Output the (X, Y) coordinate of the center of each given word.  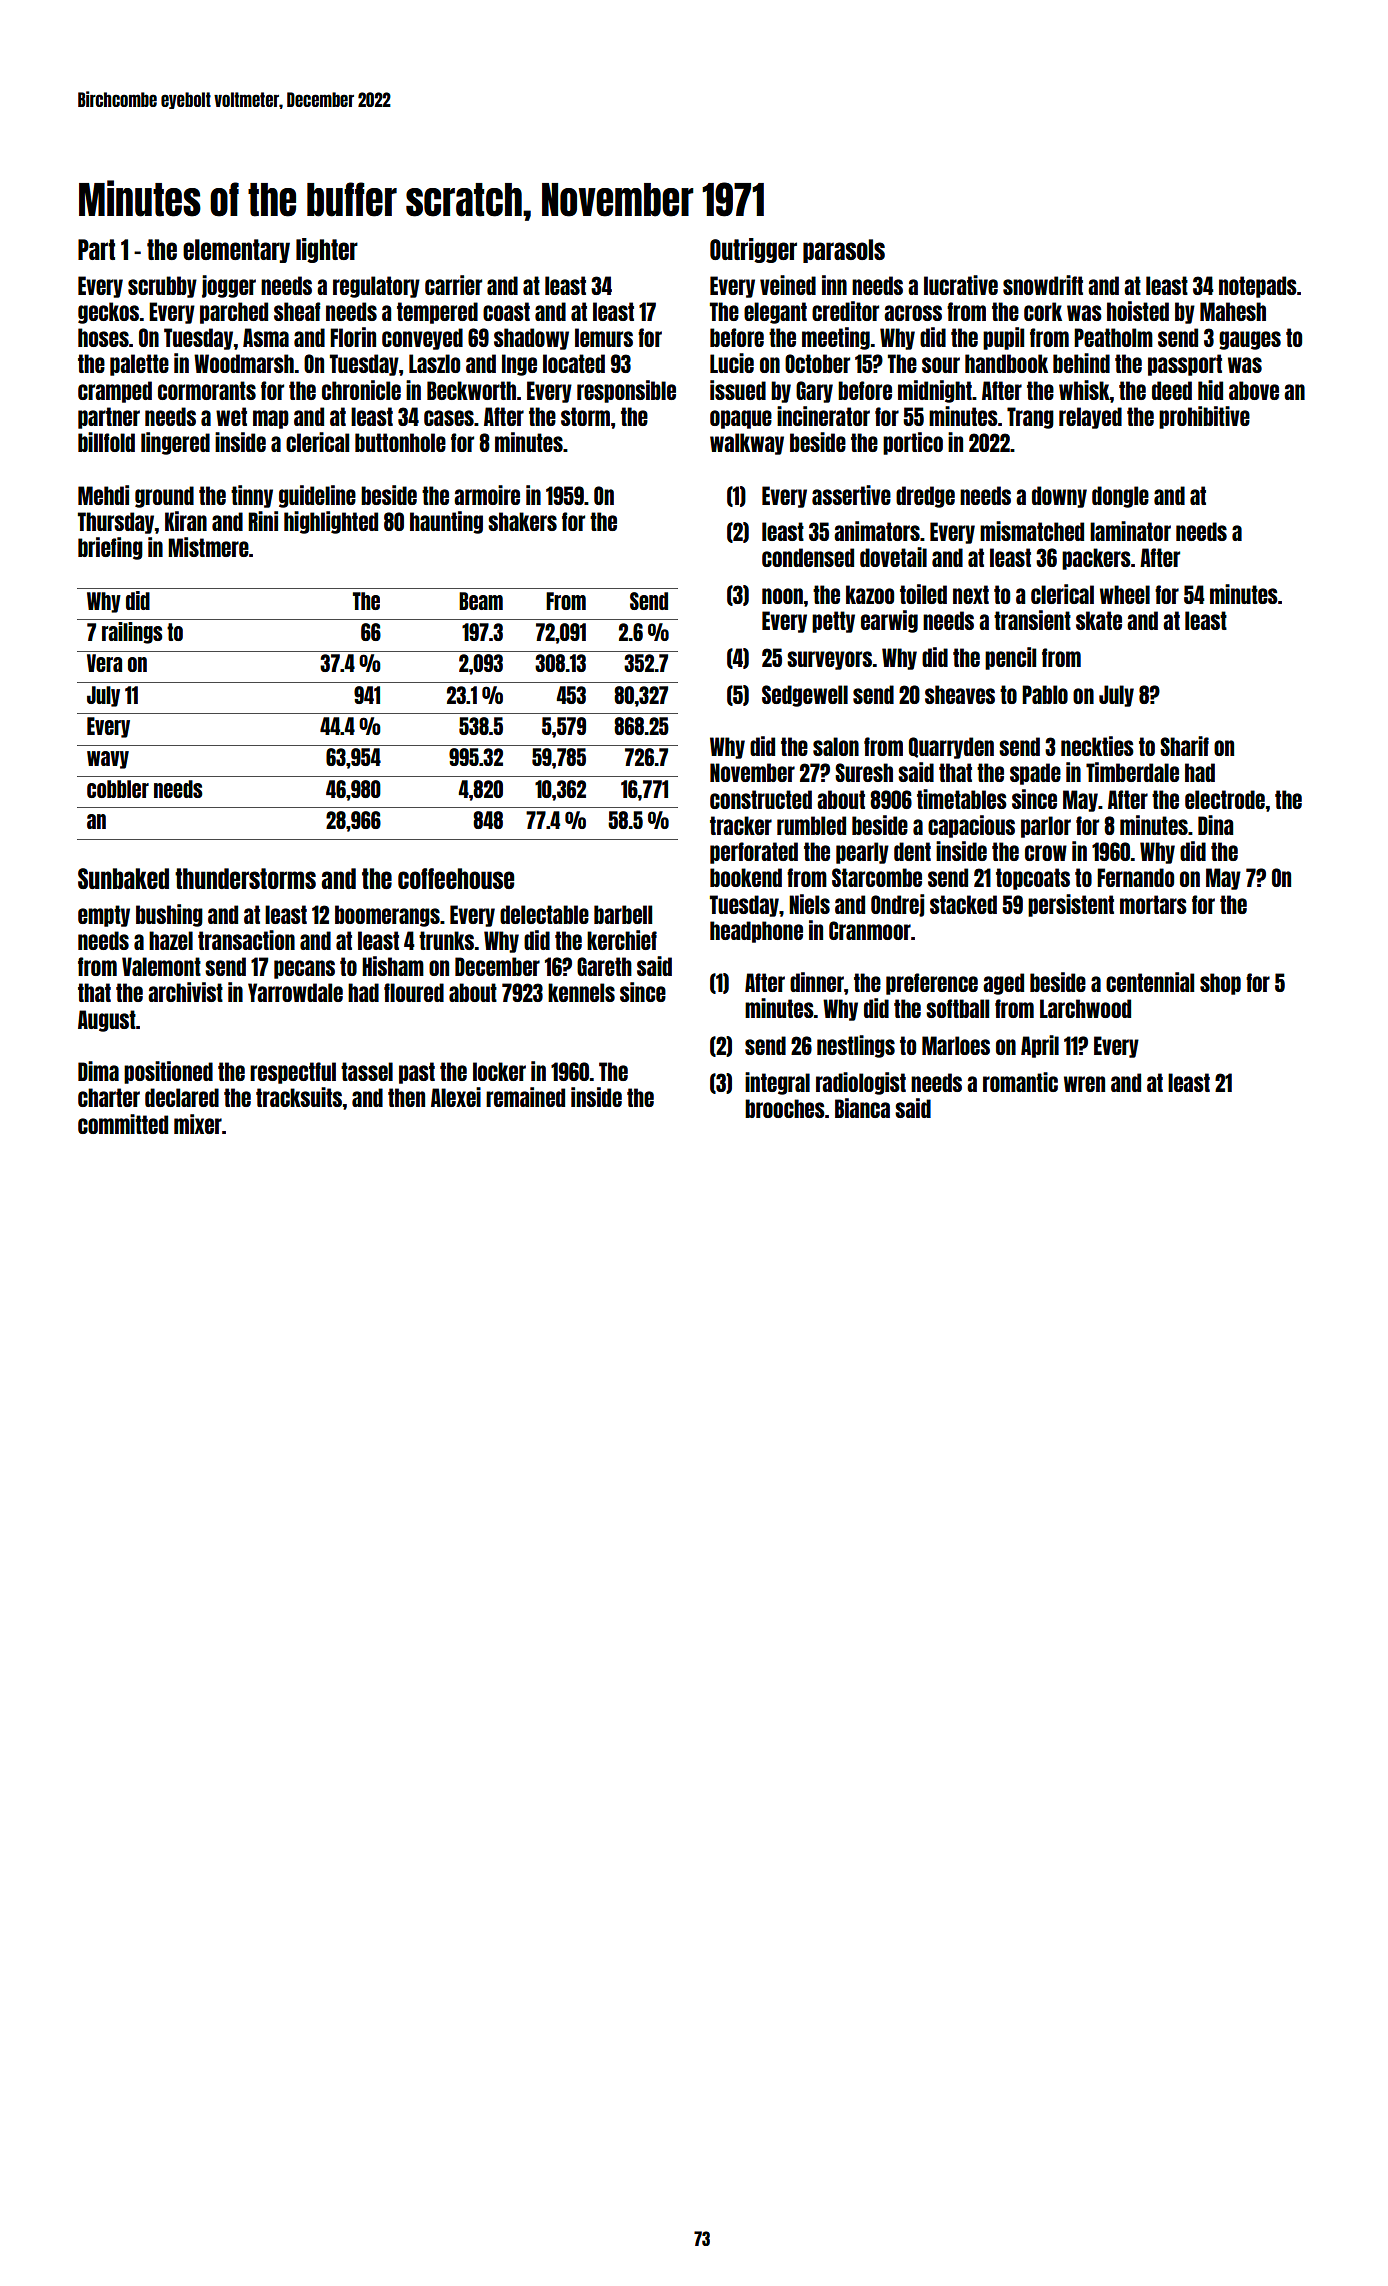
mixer (198, 1124)
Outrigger (753, 250)
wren (1084, 1084)
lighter (327, 250)
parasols (844, 251)
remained (525, 1097)
